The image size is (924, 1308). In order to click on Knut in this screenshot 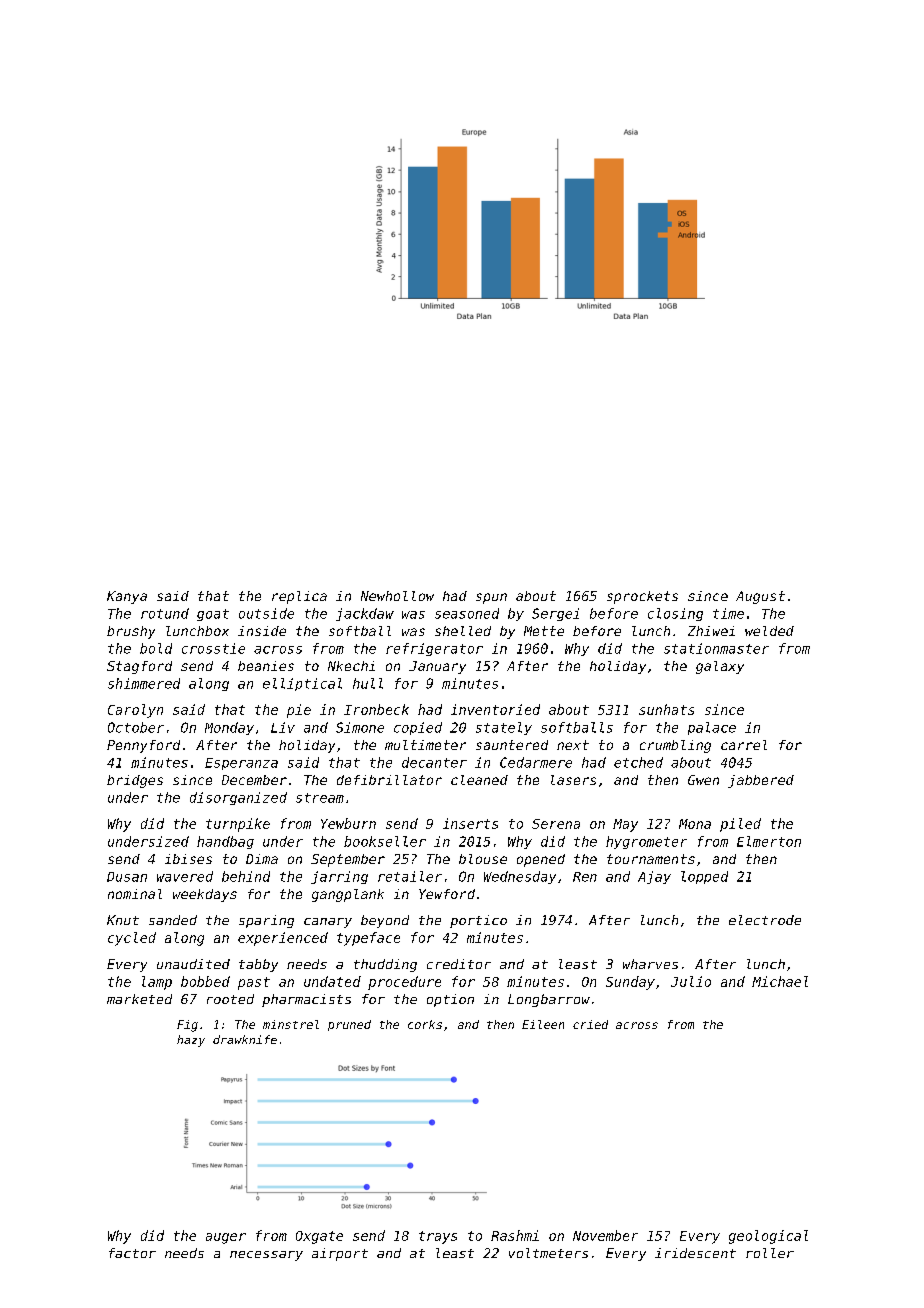, I will do `click(123, 920)`.
